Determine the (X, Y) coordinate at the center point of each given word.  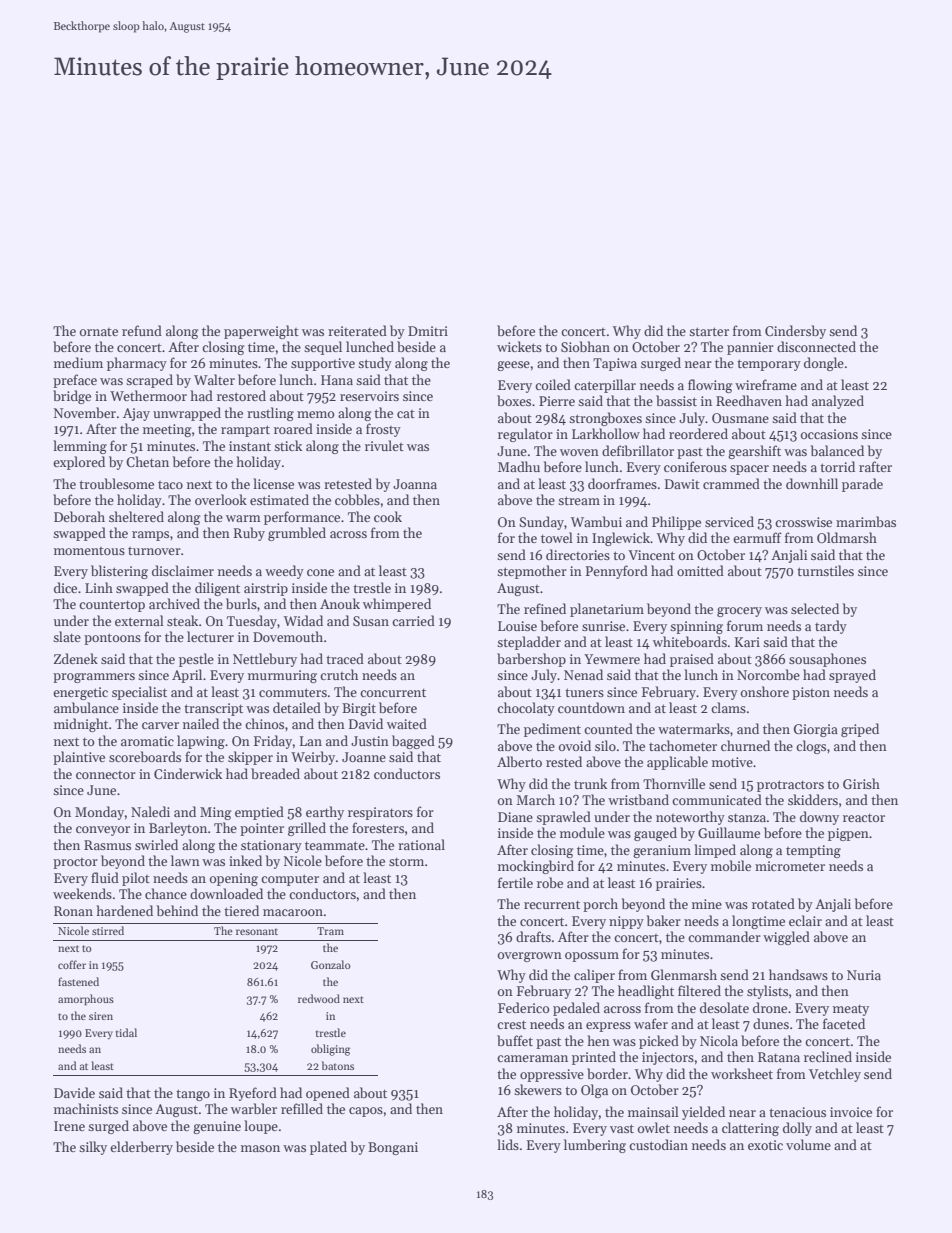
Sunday (541, 523)
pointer (262, 829)
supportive (323, 364)
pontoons (112, 639)
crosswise (803, 522)
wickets (519, 346)
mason (260, 1148)
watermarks (694, 728)
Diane (515, 817)
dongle (824, 364)
